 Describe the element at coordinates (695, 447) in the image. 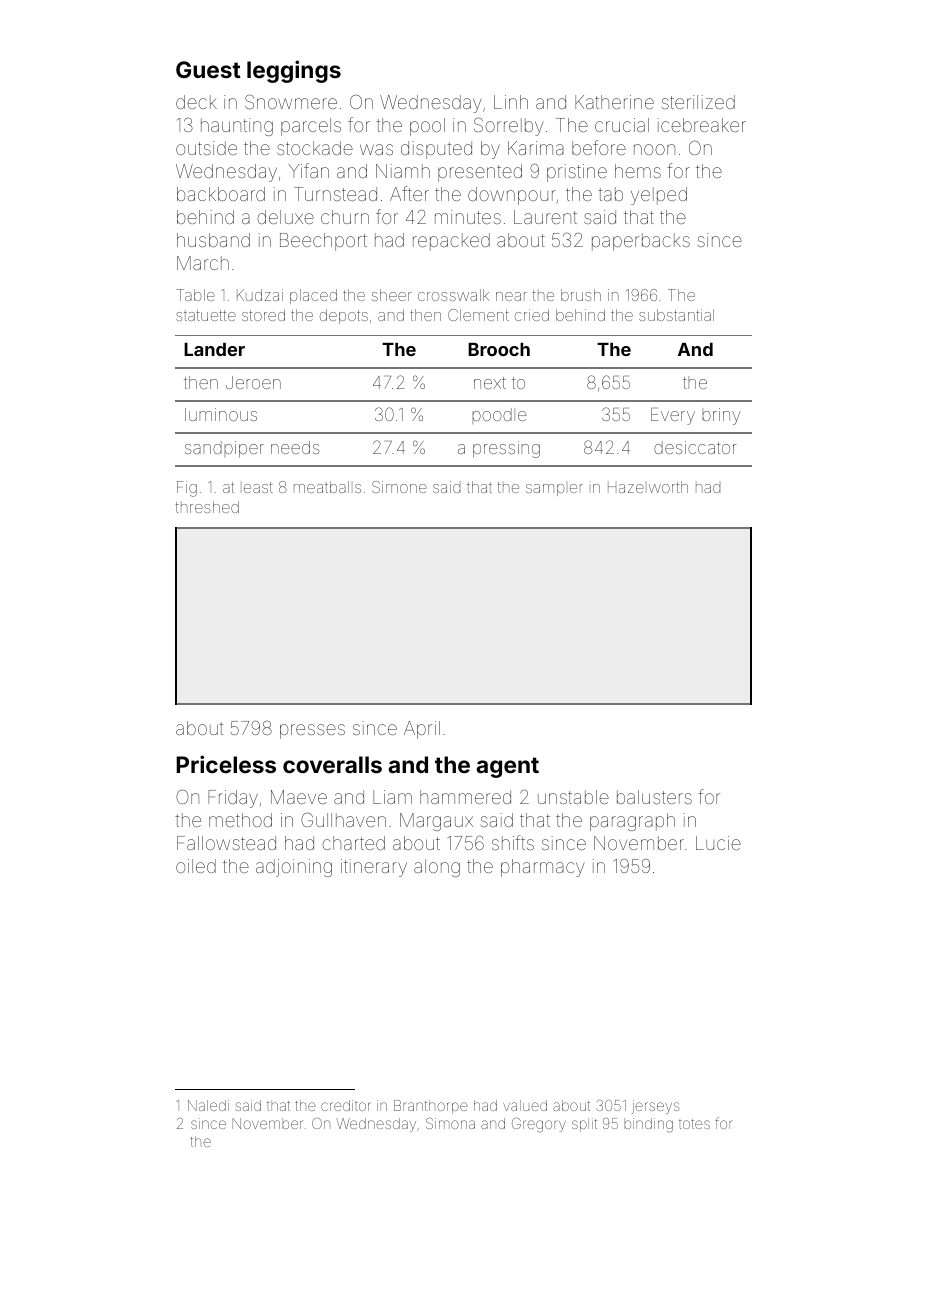

I see `desiccator` at that location.
